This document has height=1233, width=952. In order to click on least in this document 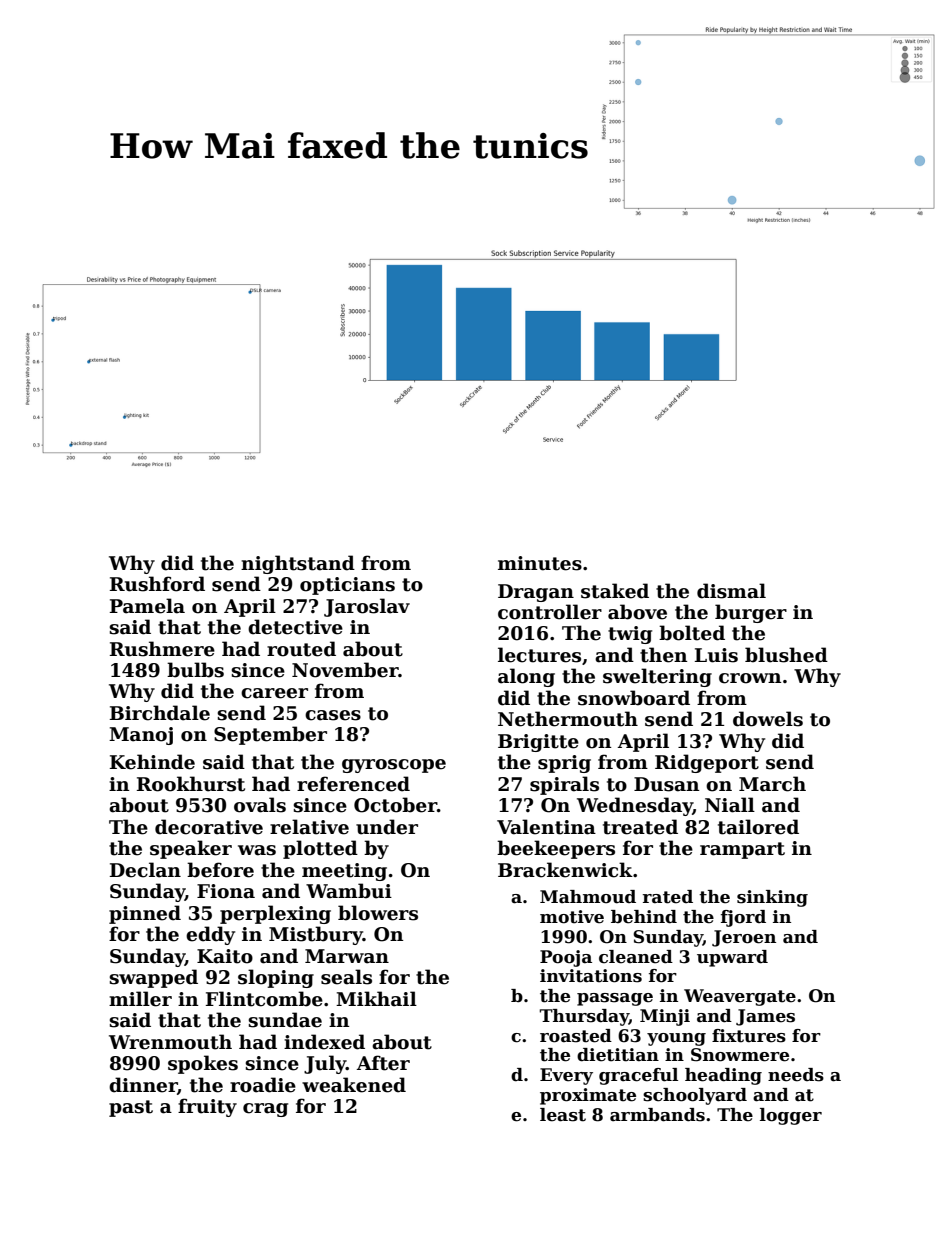, I will do `click(563, 1115)`.
